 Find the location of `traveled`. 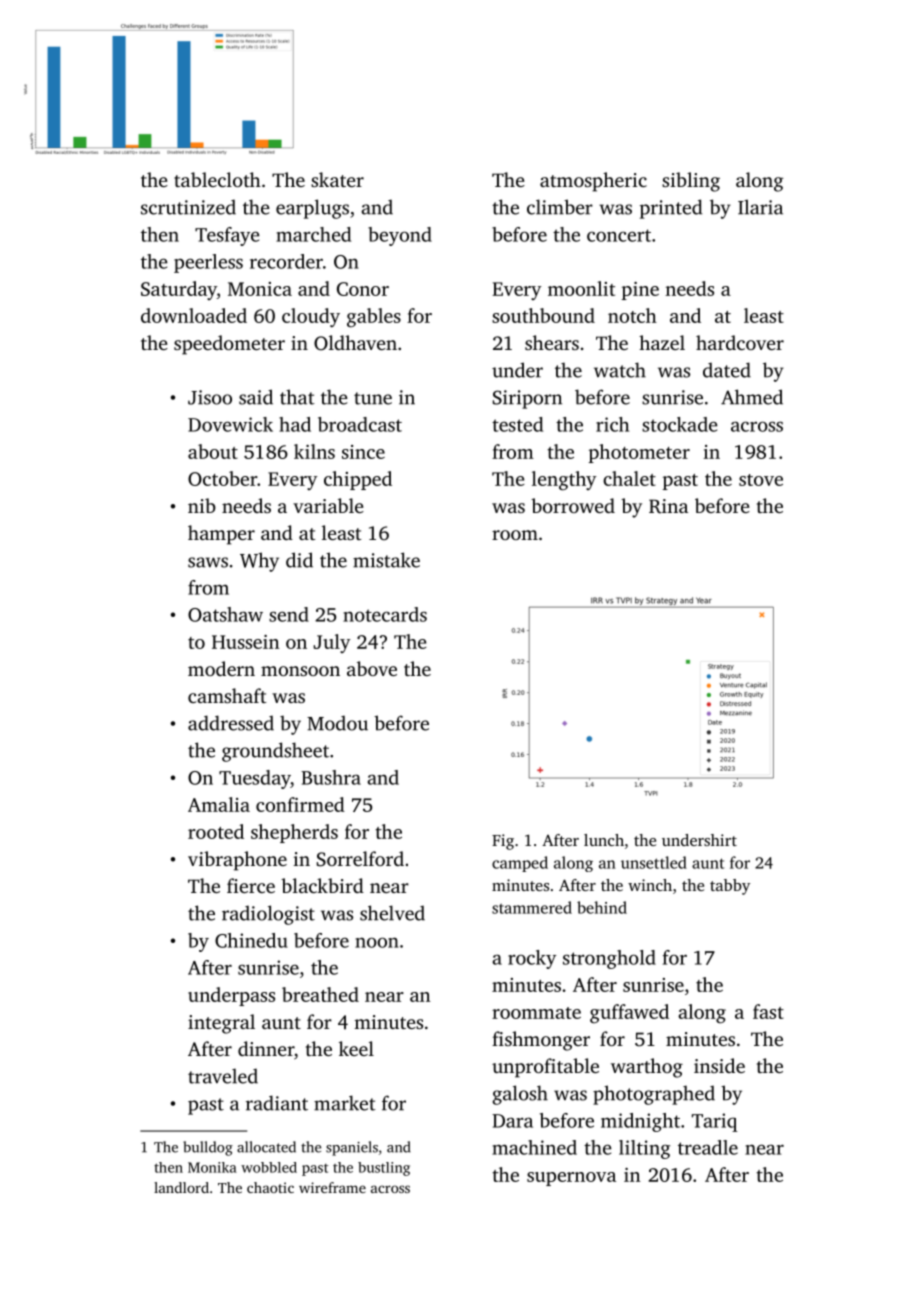

traveled is located at coordinates (223, 1076).
